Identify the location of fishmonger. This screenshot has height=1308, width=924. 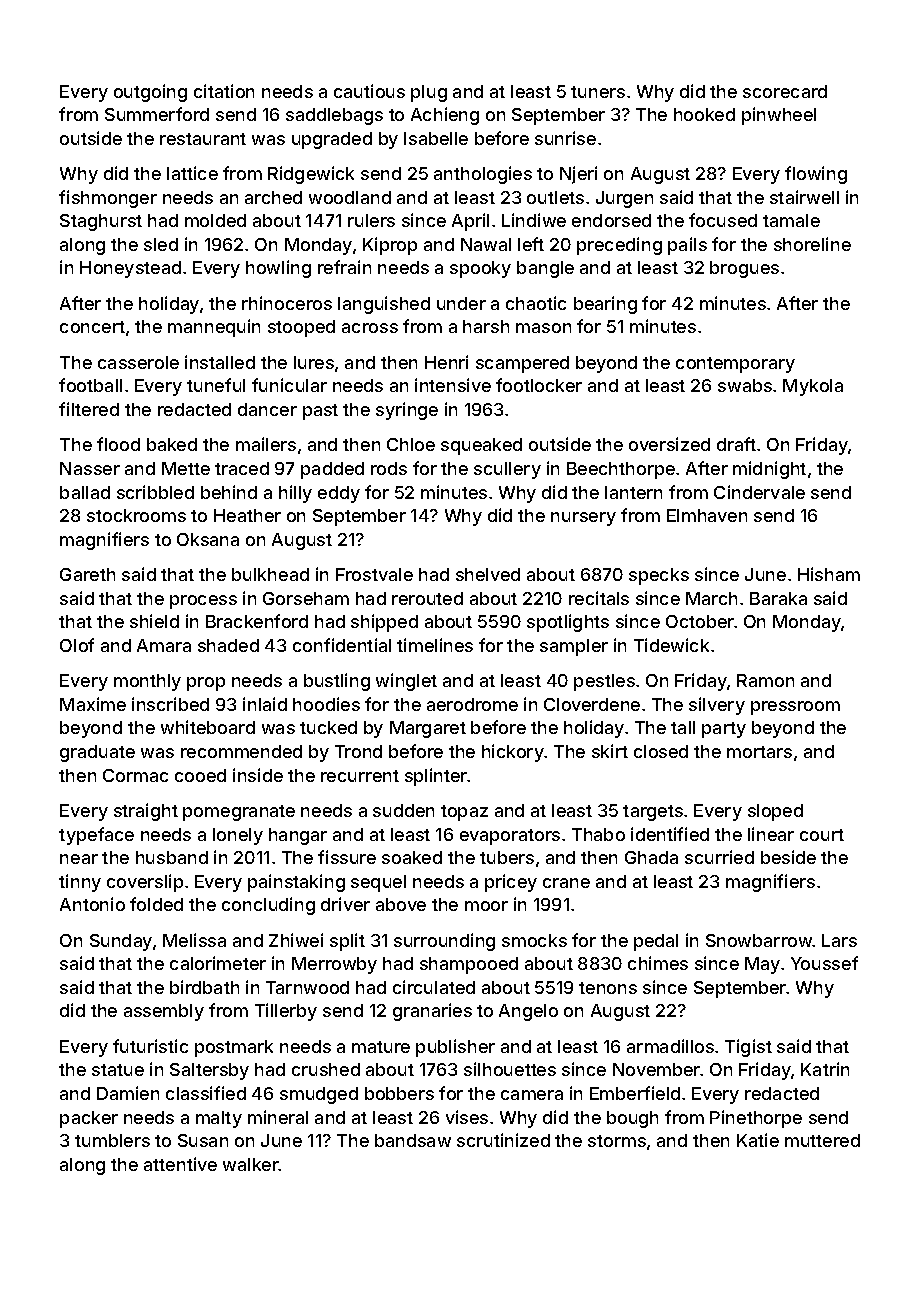
(108, 199).
